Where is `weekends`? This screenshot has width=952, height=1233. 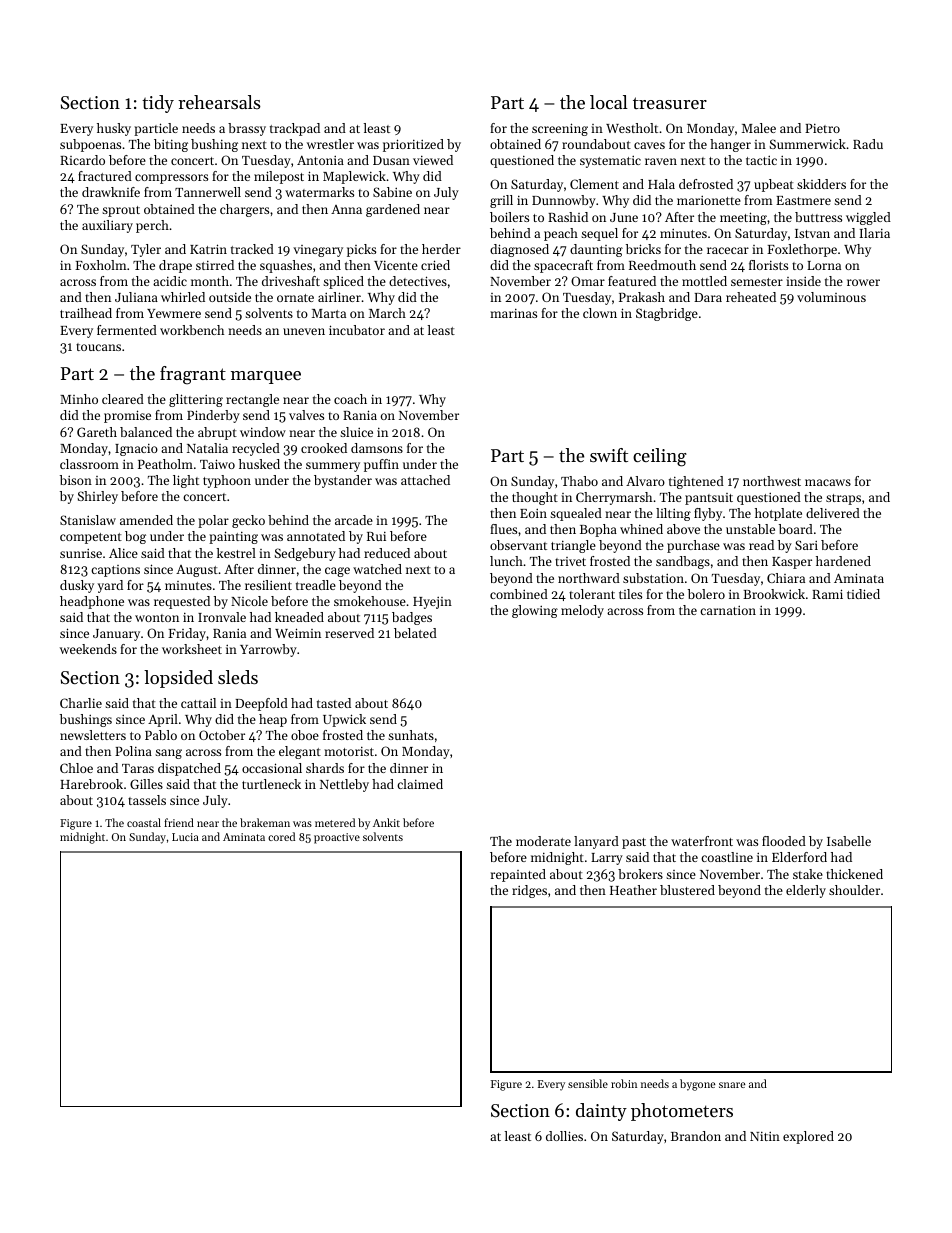 weekends is located at coordinates (88, 649).
